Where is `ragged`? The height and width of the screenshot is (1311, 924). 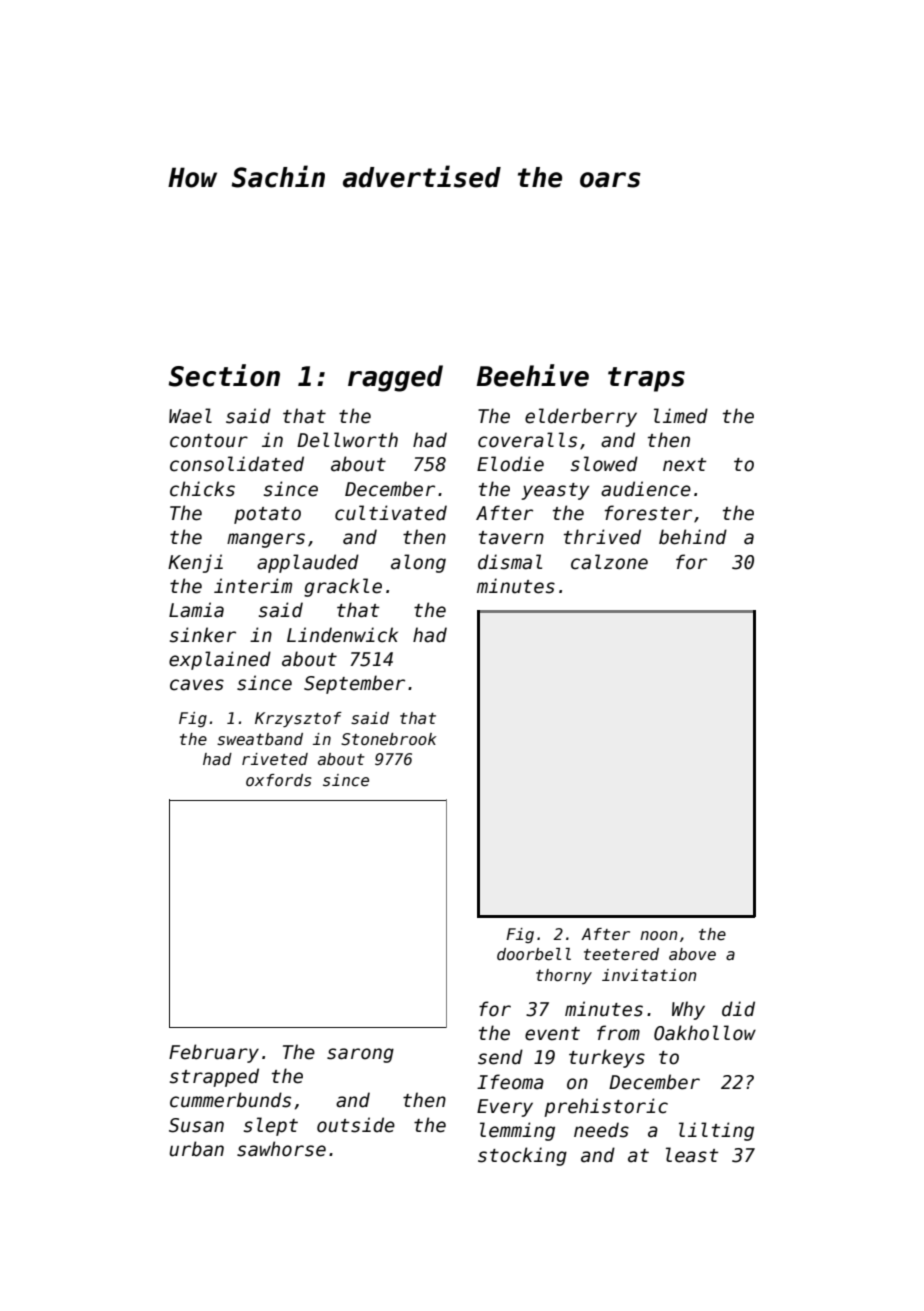 ragged is located at coordinates (395, 378).
